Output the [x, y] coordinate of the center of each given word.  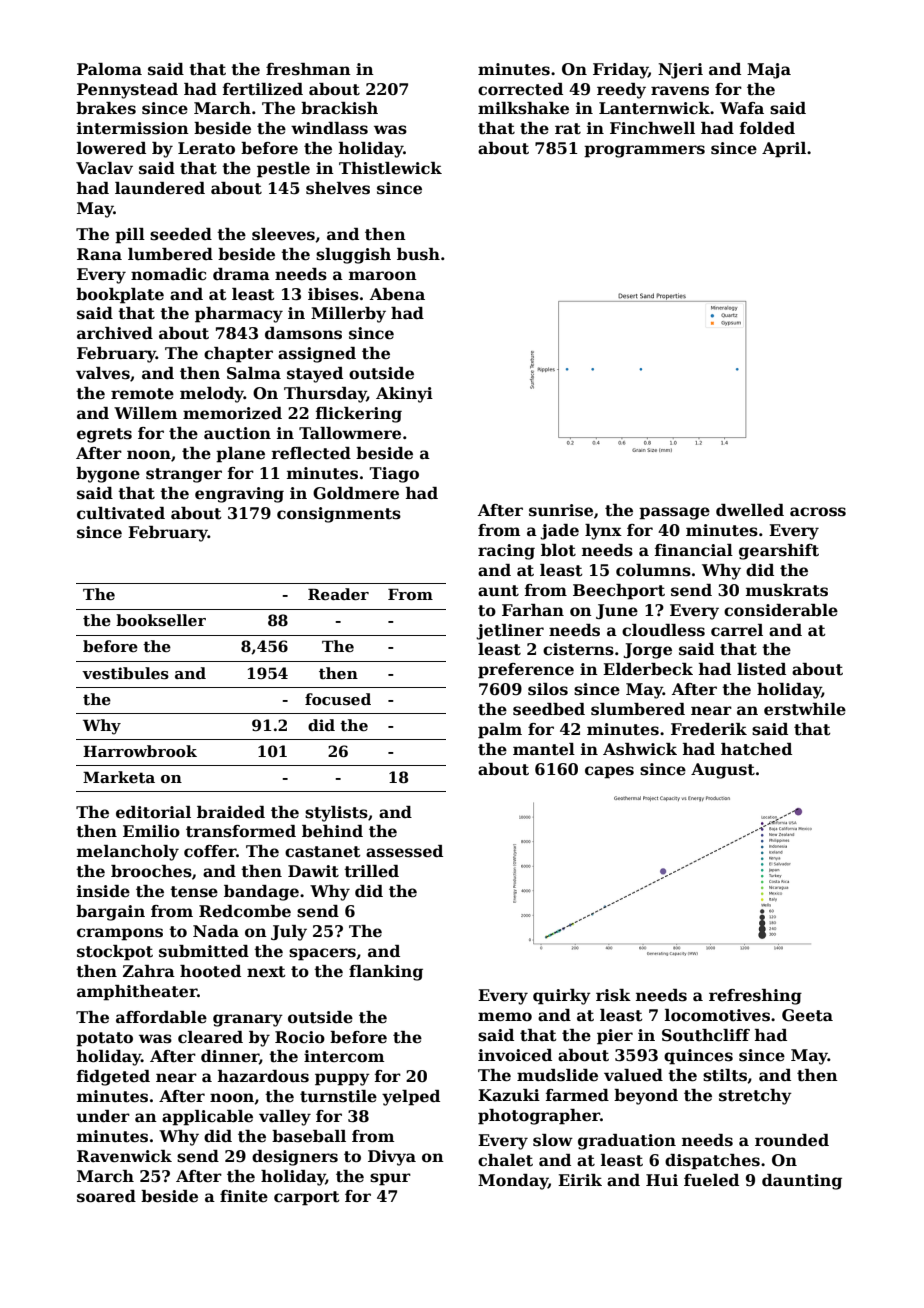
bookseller [161, 620]
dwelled [750, 510]
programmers [644, 151]
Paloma [109, 69]
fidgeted [113, 1078]
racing [506, 552]
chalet [505, 1160]
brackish [339, 108]
